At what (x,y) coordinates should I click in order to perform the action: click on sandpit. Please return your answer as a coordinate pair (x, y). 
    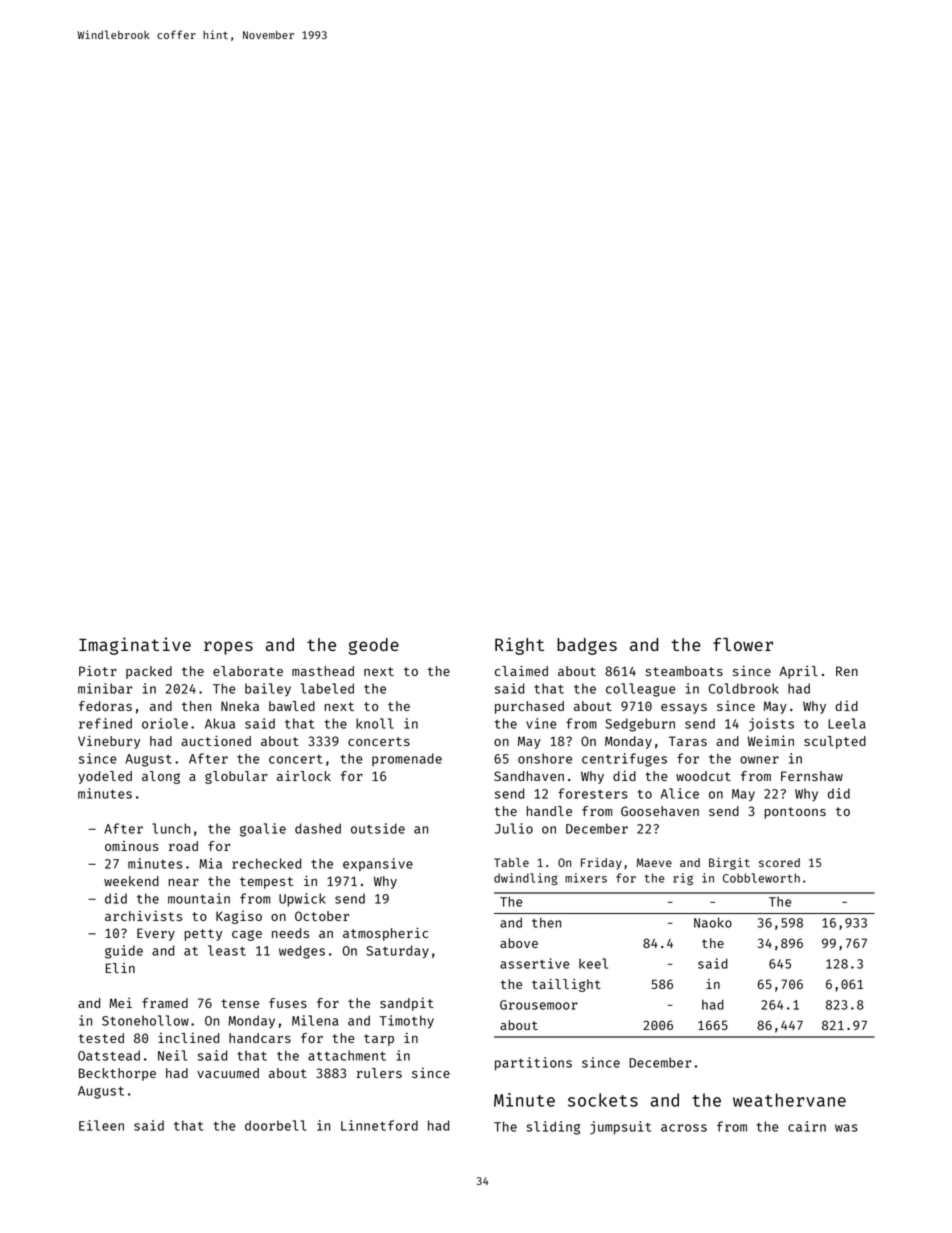
    Looking at the image, I should click on (407, 1004).
